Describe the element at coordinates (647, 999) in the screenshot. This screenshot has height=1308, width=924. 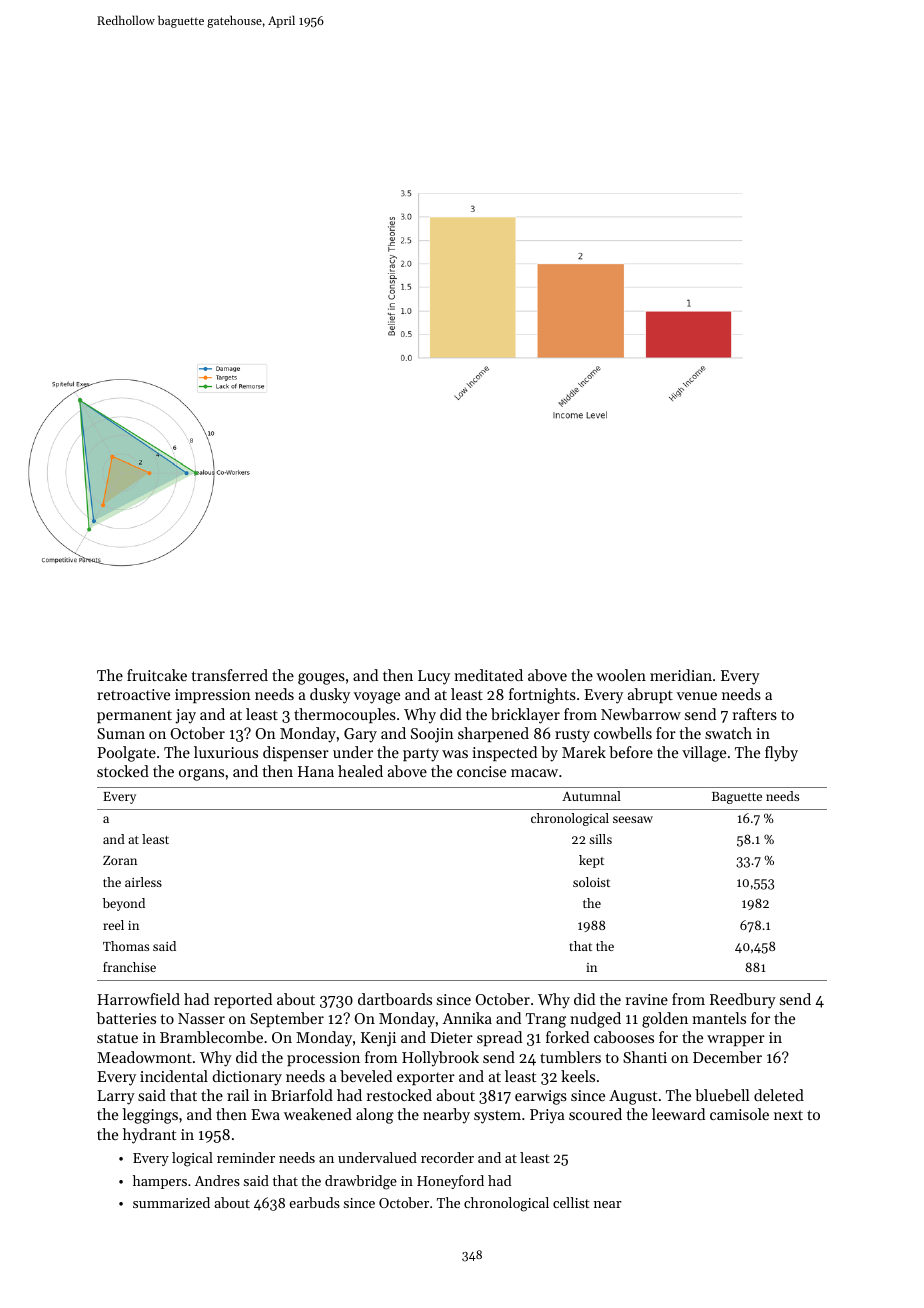
I see `ravine` at that location.
